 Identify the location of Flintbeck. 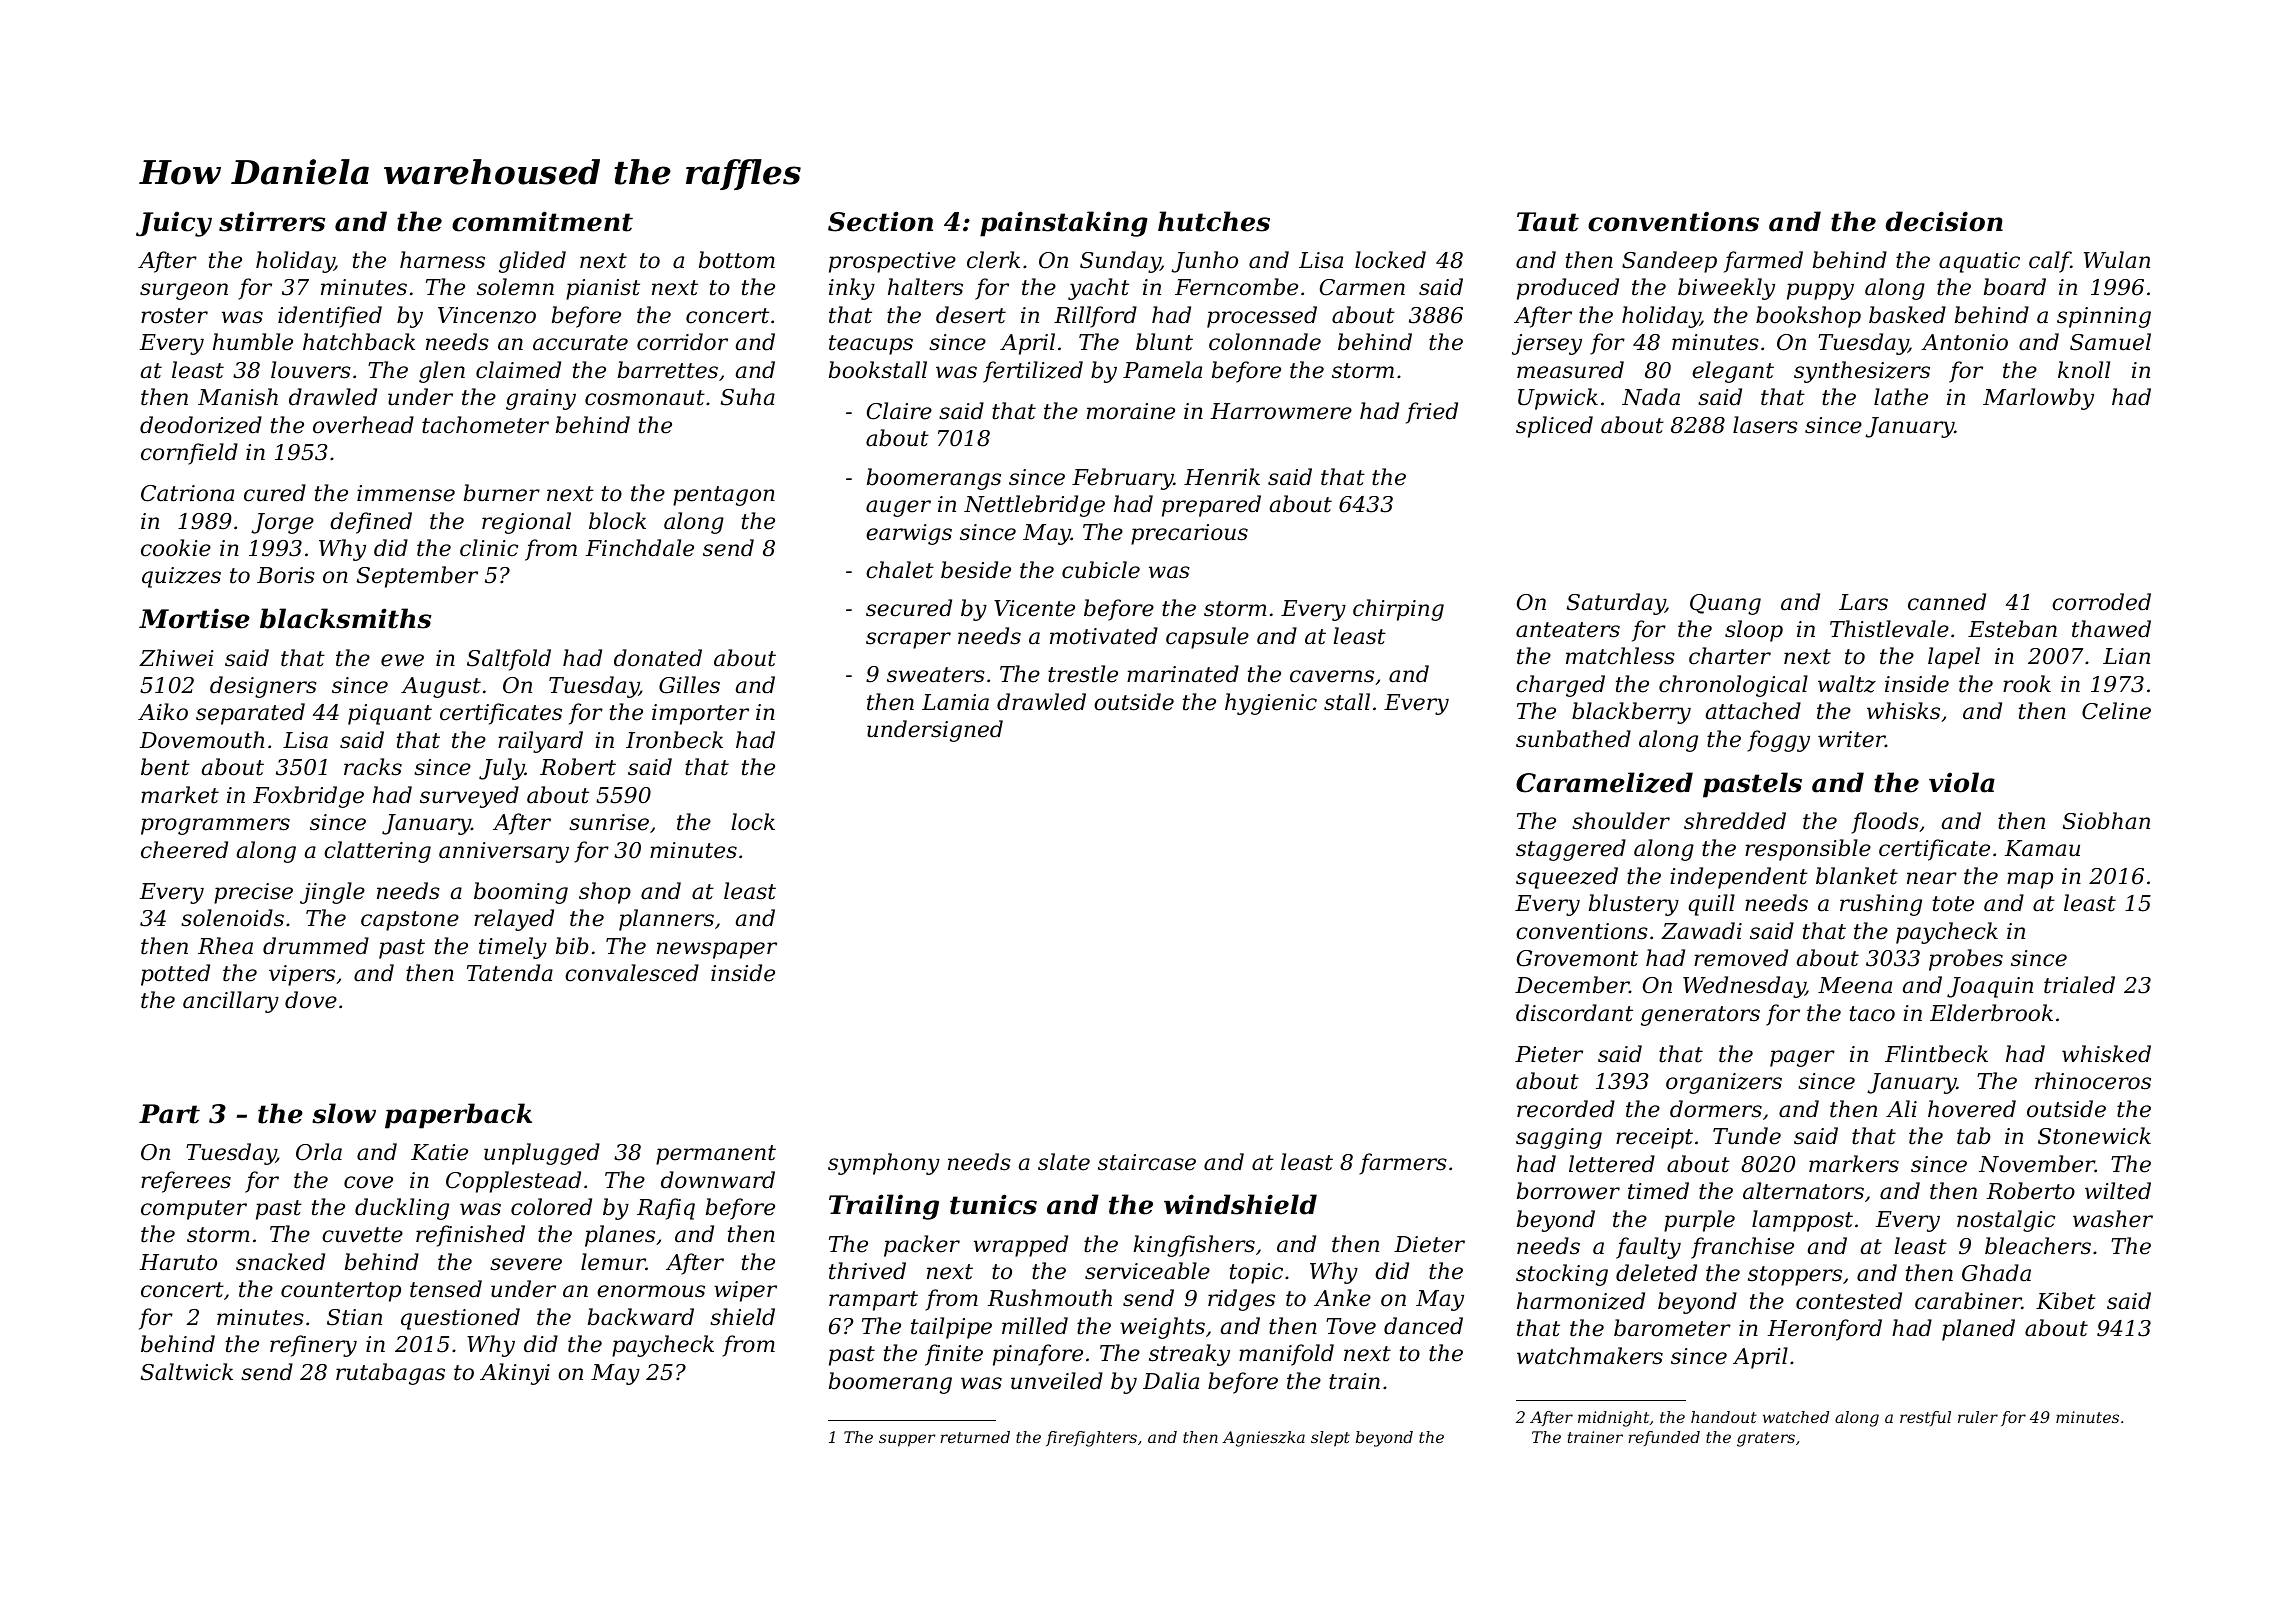
(1936, 1054).
